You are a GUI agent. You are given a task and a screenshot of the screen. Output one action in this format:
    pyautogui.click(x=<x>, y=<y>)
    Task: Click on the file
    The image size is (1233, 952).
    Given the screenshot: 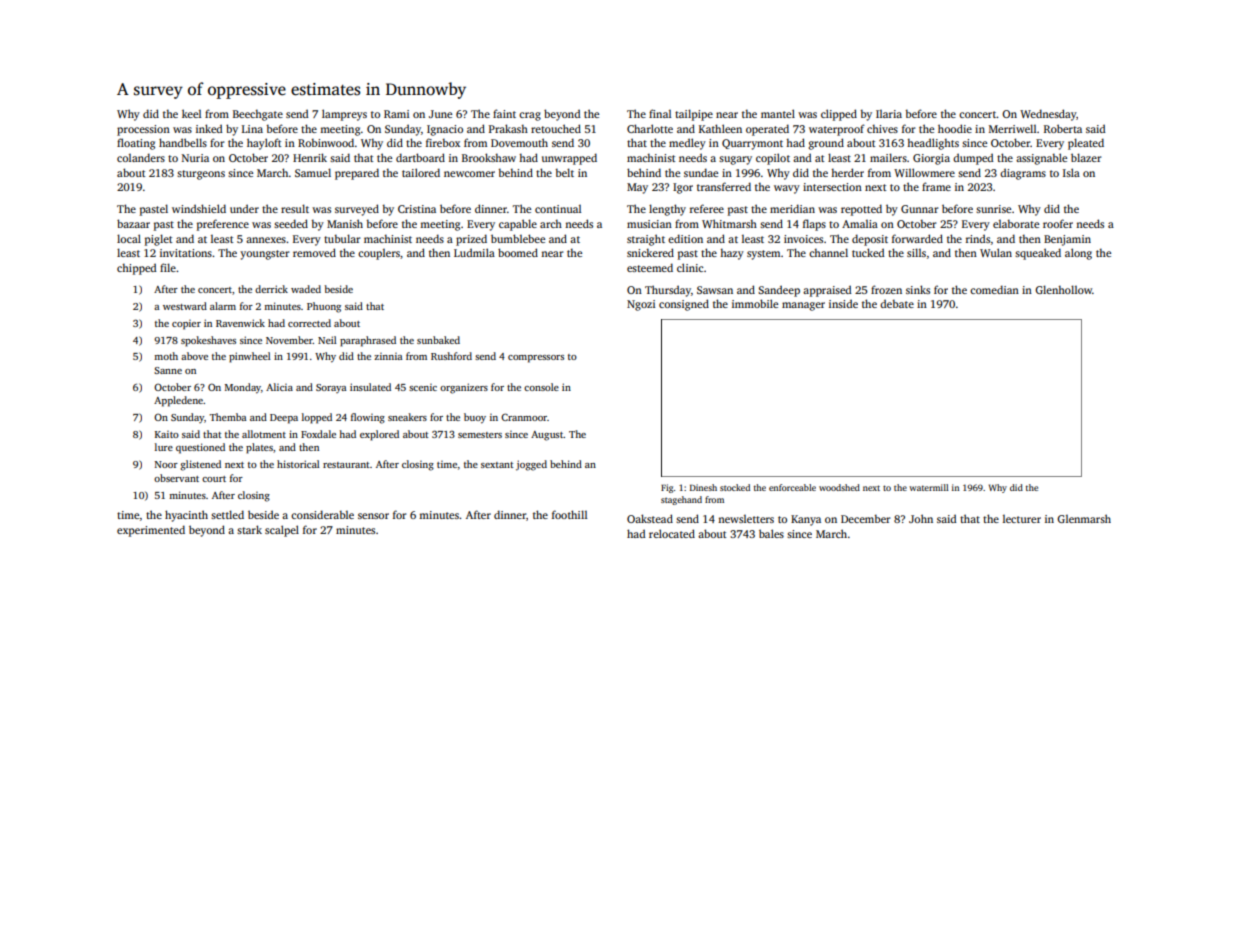 What is the action you would take?
    pyautogui.click(x=168, y=267)
